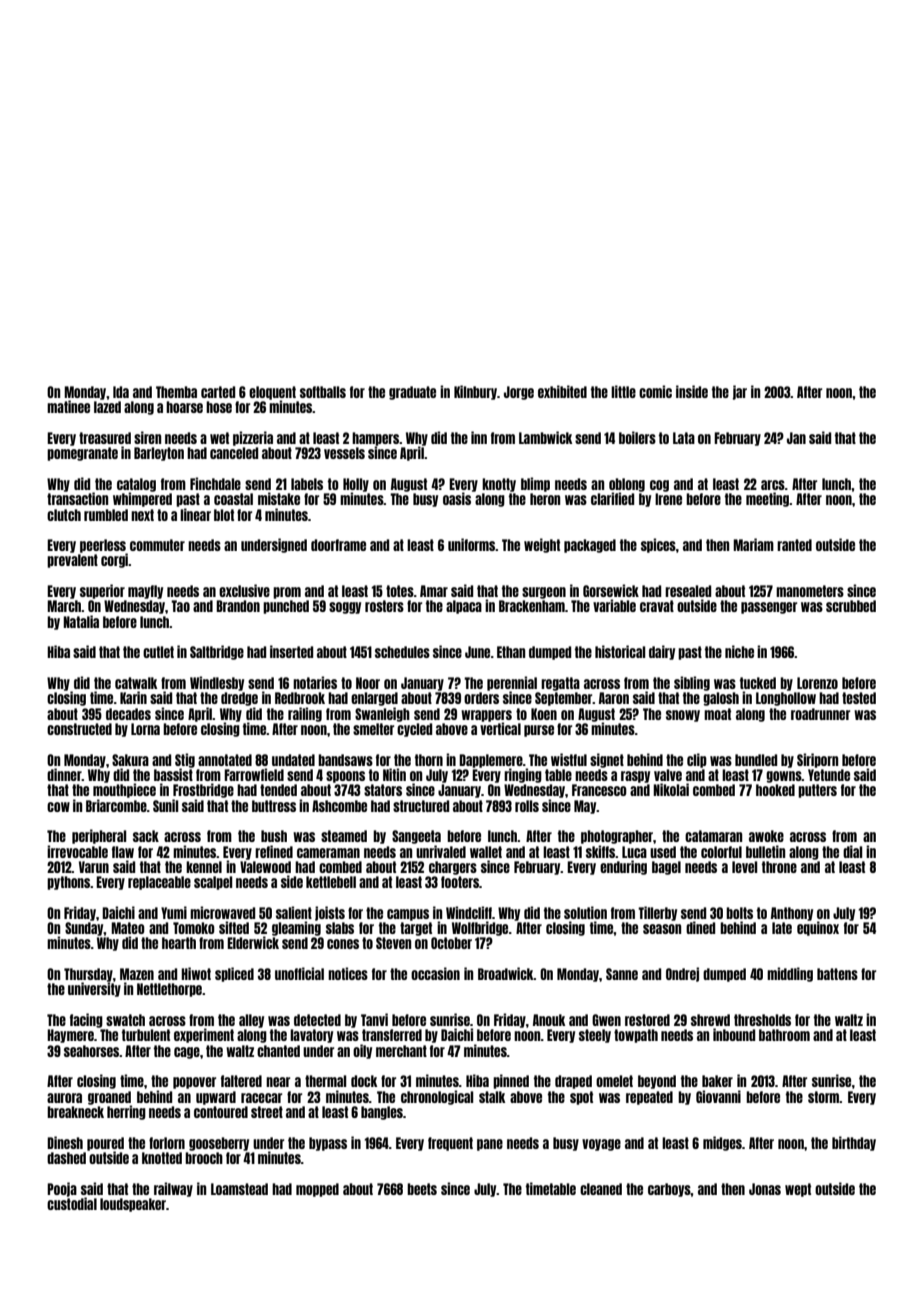 The height and width of the document is (1308, 924). I want to click on constructed, so click(79, 729).
